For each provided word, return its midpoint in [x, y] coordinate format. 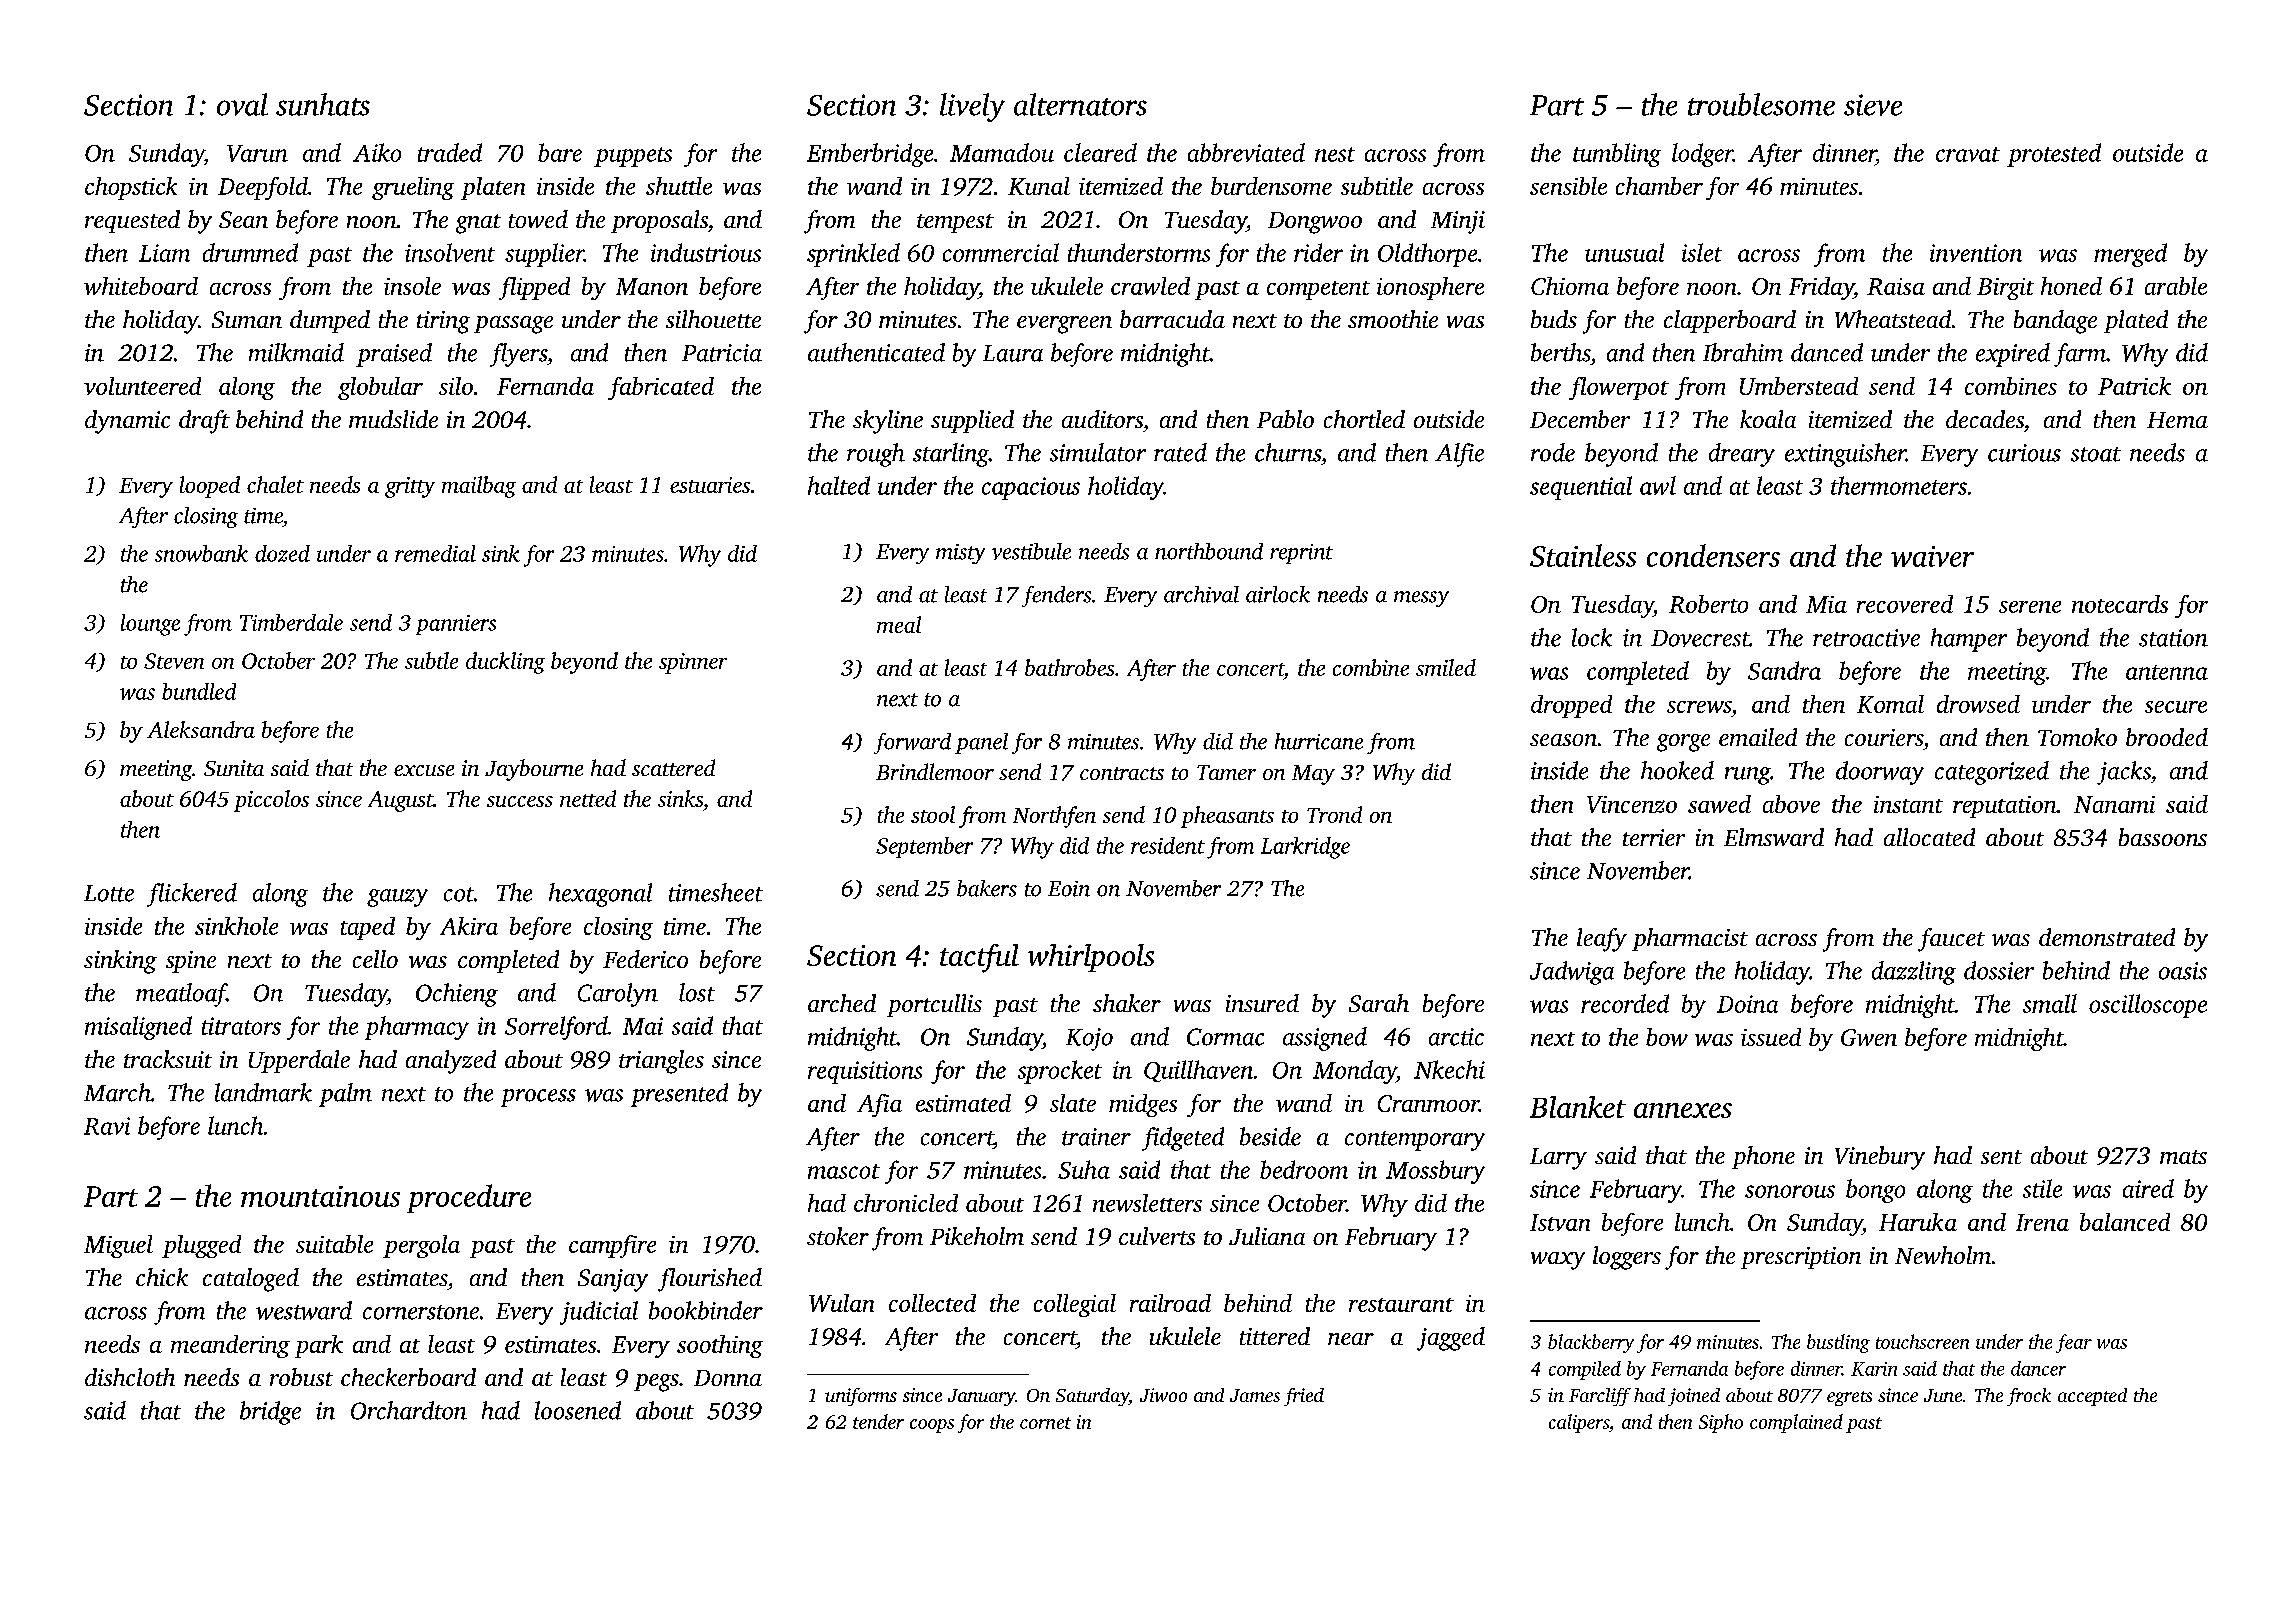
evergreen [1064, 325]
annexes [1683, 1110]
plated [2136, 321]
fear [2074, 1343]
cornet [1045, 1423]
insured [1262, 1003]
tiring [443, 322]
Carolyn [618, 995]
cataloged [251, 1280]
